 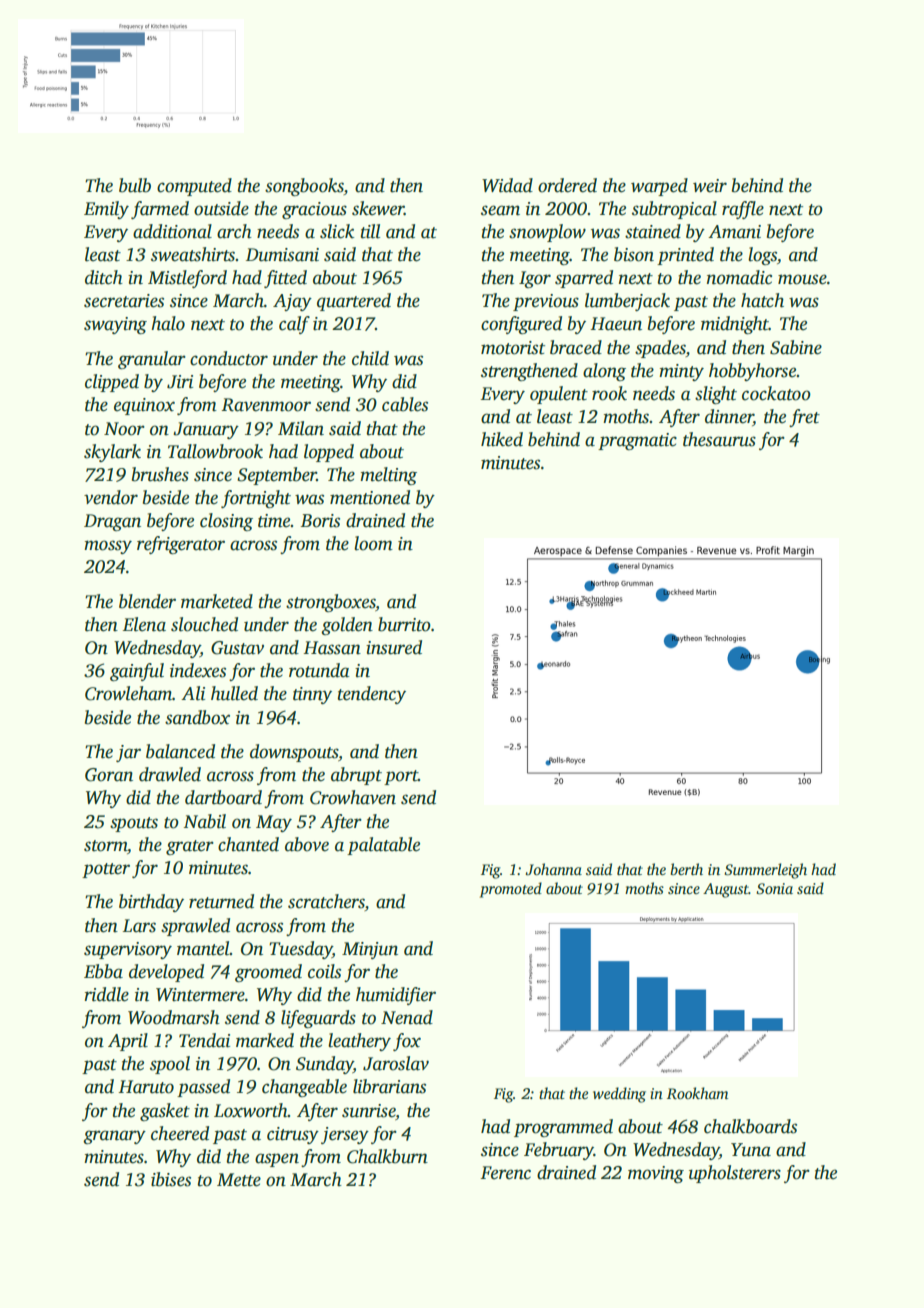 What do you see at coordinates (171, 1179) in the image?
I see `ibises` at bounding box center [171, 1179].
